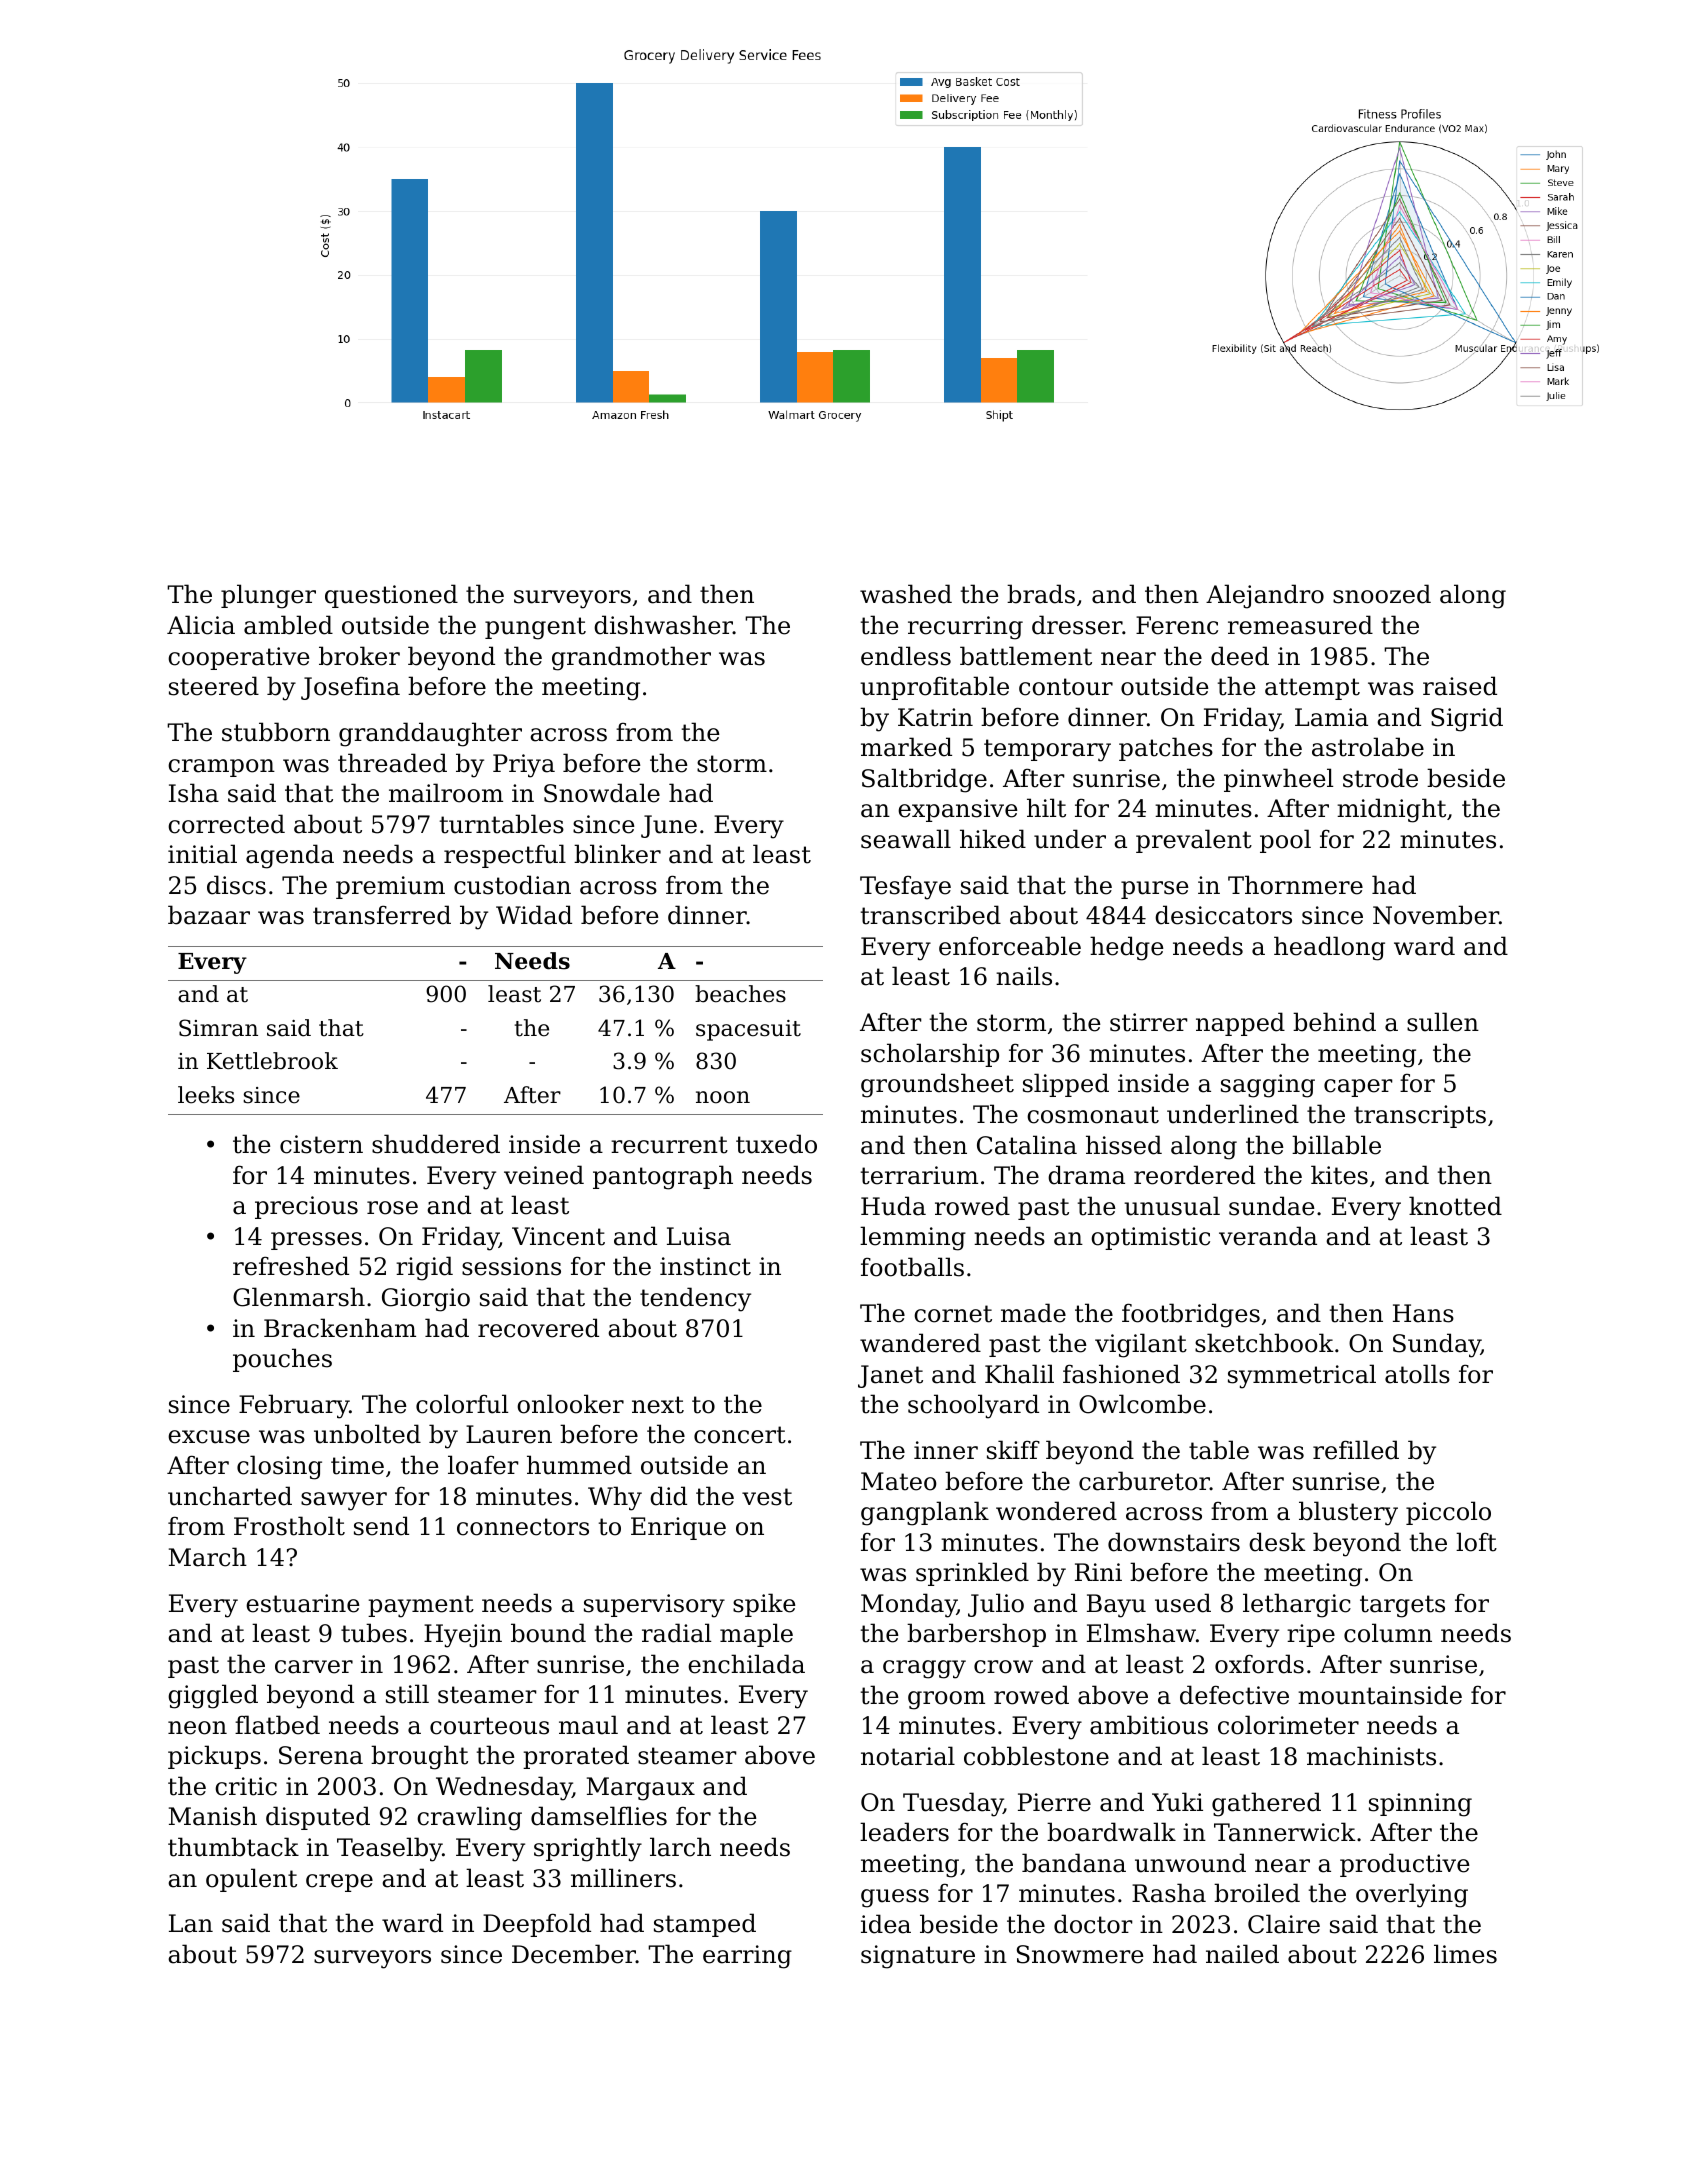 This image has height=2178, width=1683. Describe the element at coordinates (996, 1605) in the image. I see `Julio` at that location.
